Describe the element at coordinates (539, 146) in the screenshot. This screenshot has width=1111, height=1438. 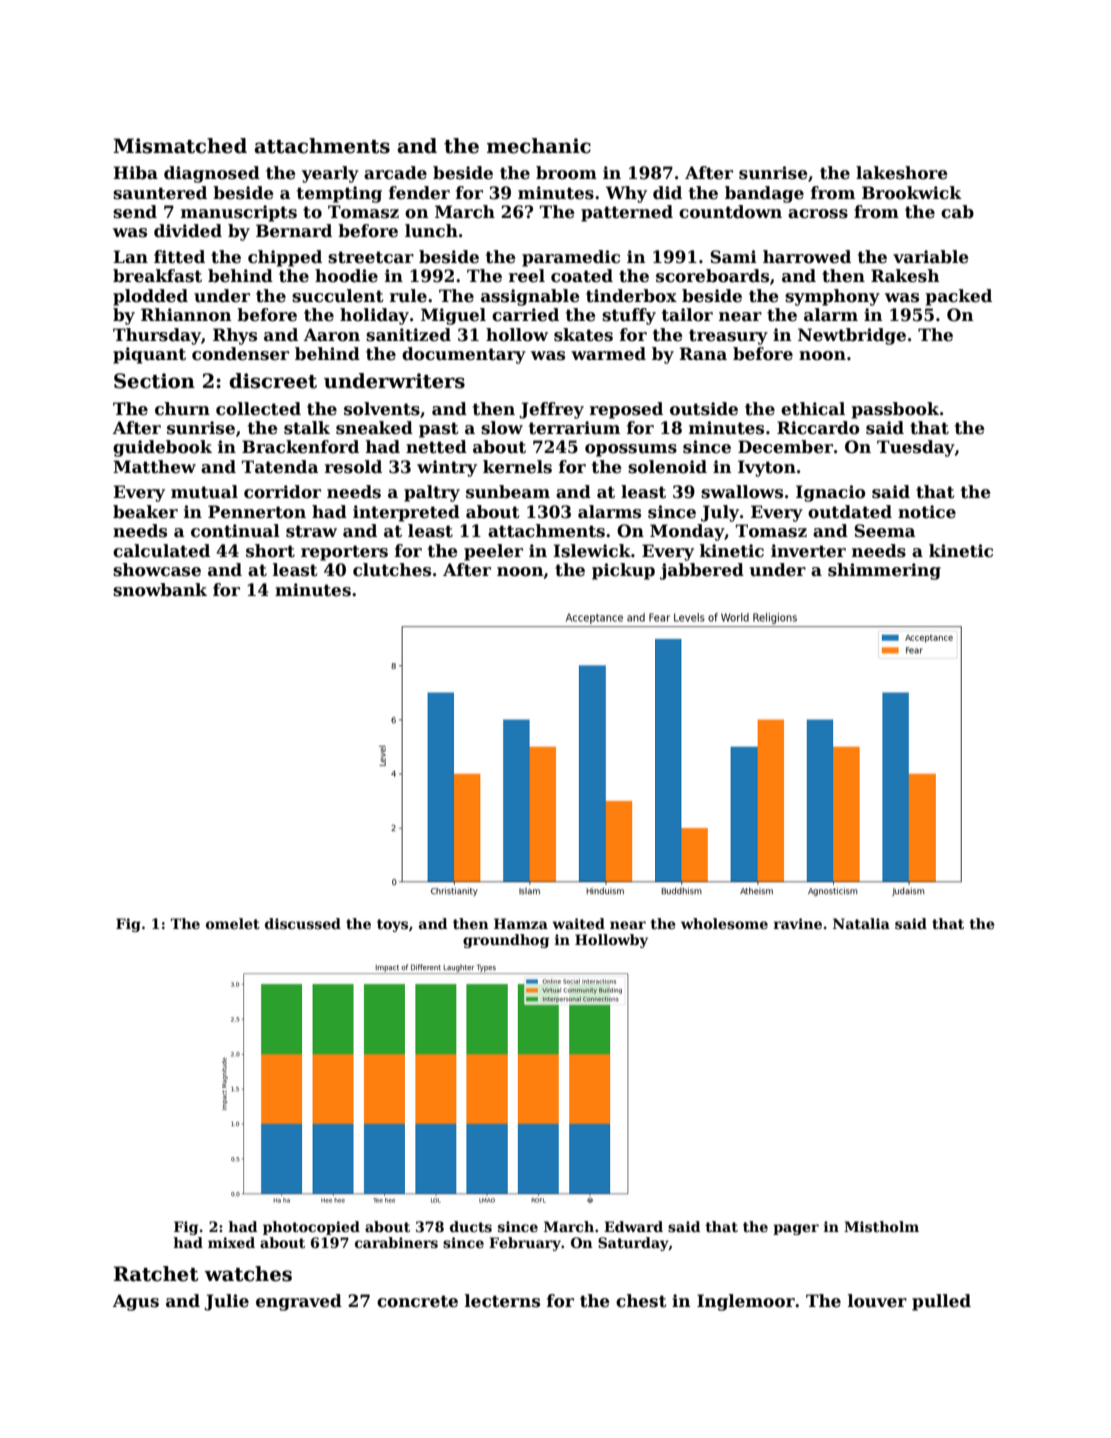
I see `mechanic` at that location.
